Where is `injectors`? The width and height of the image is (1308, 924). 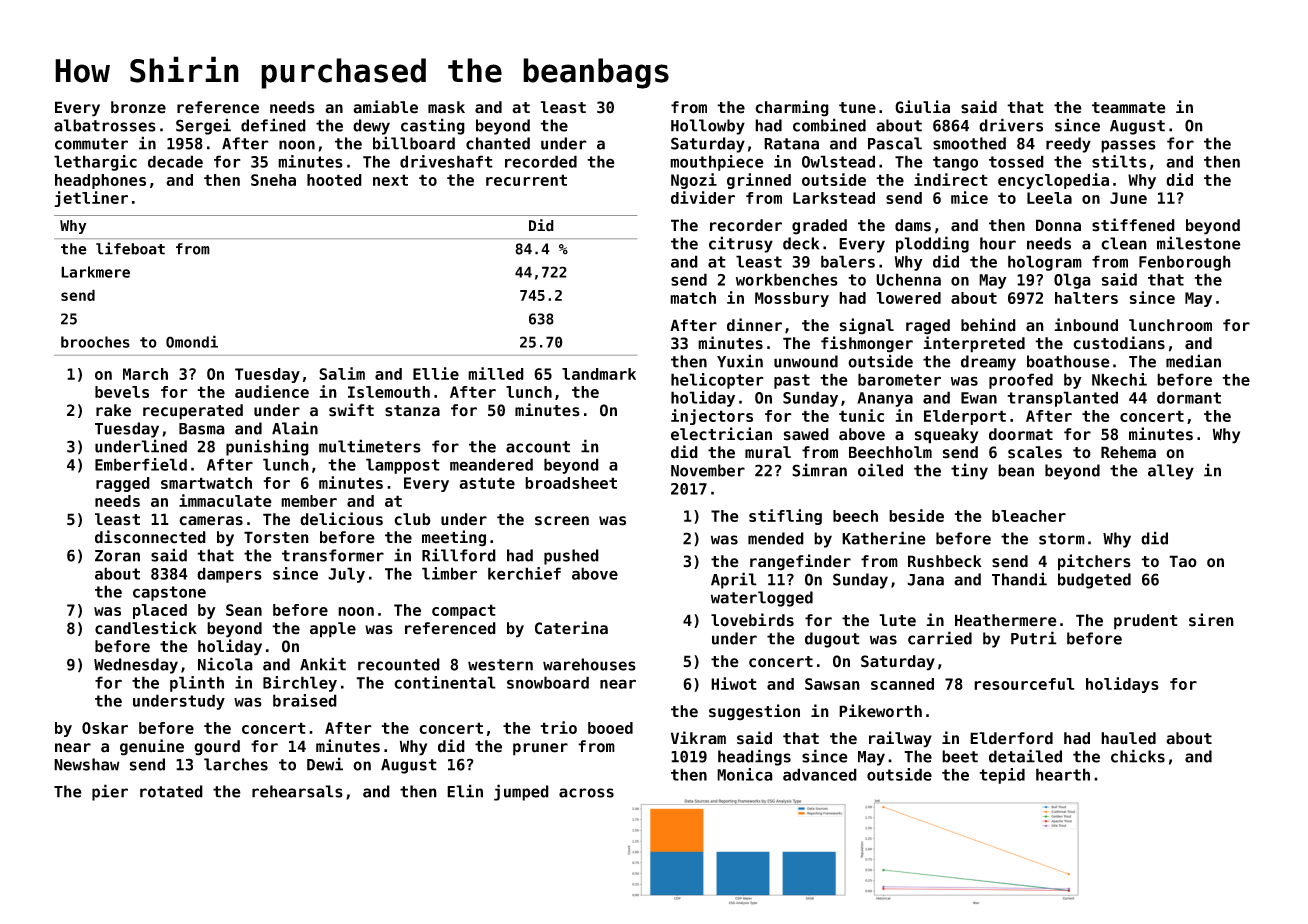 injectors is located at coordinates (712, 417).
